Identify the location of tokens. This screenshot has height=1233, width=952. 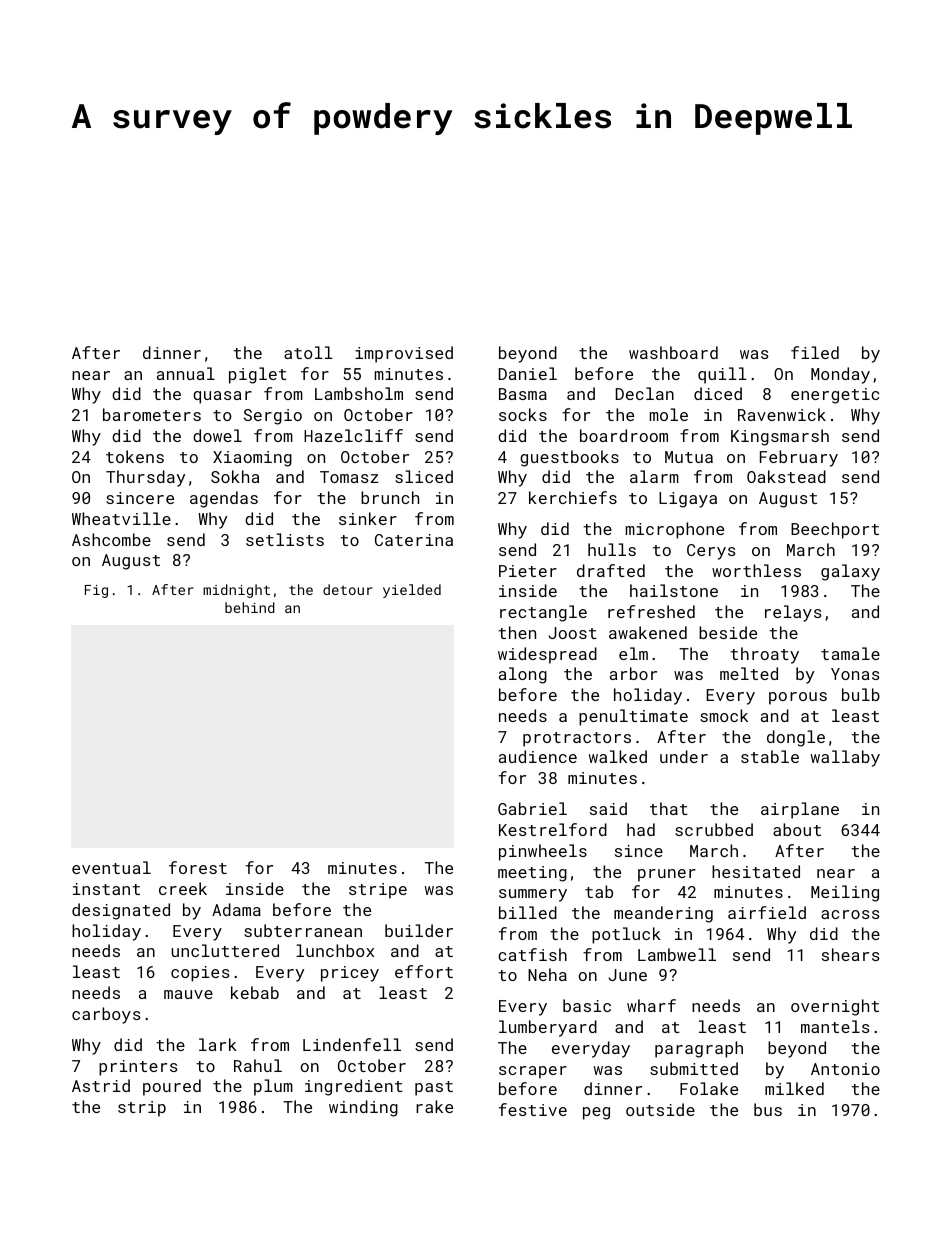
(135, 456).
